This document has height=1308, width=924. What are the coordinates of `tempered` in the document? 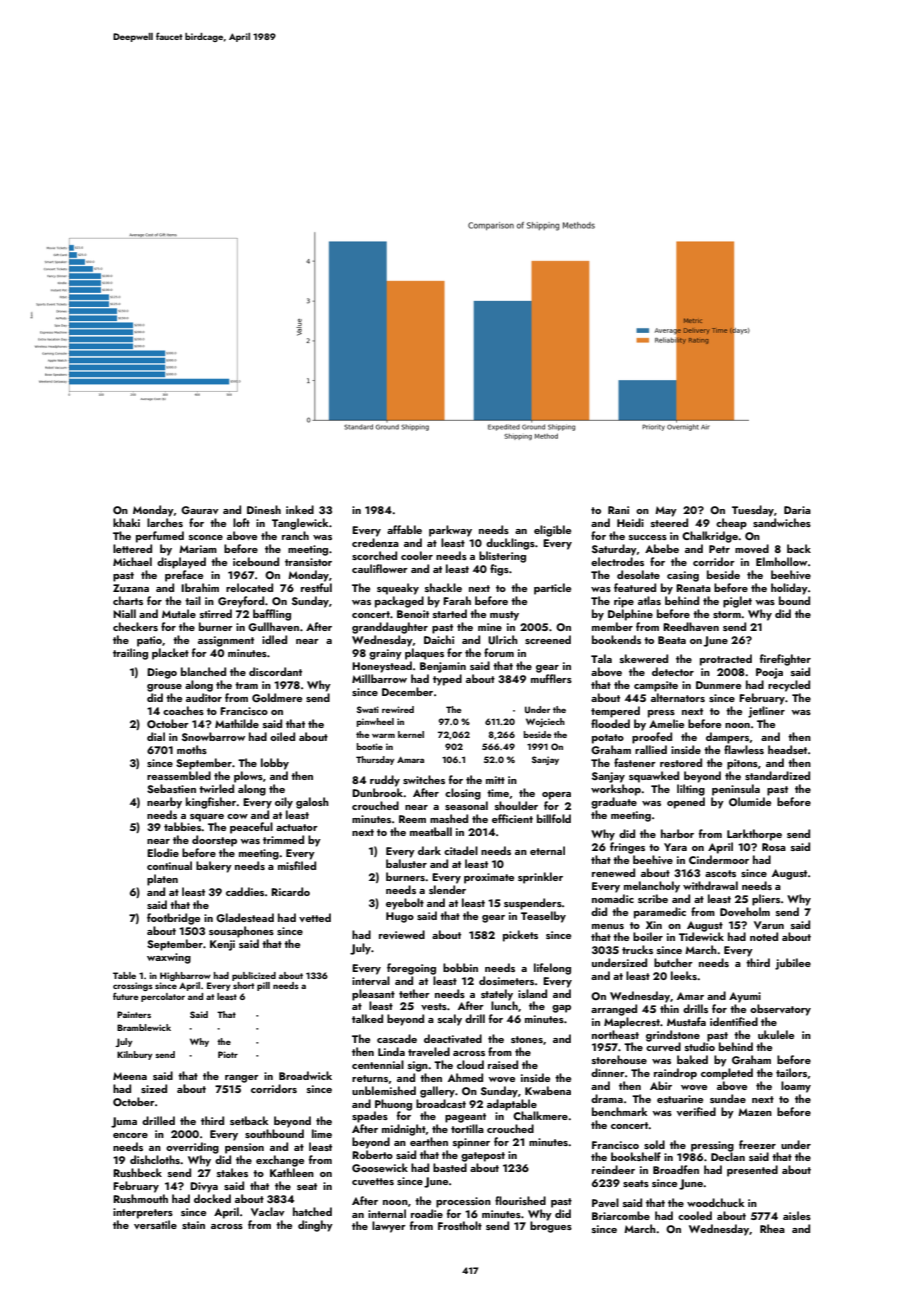 It's located at (615, 712).
